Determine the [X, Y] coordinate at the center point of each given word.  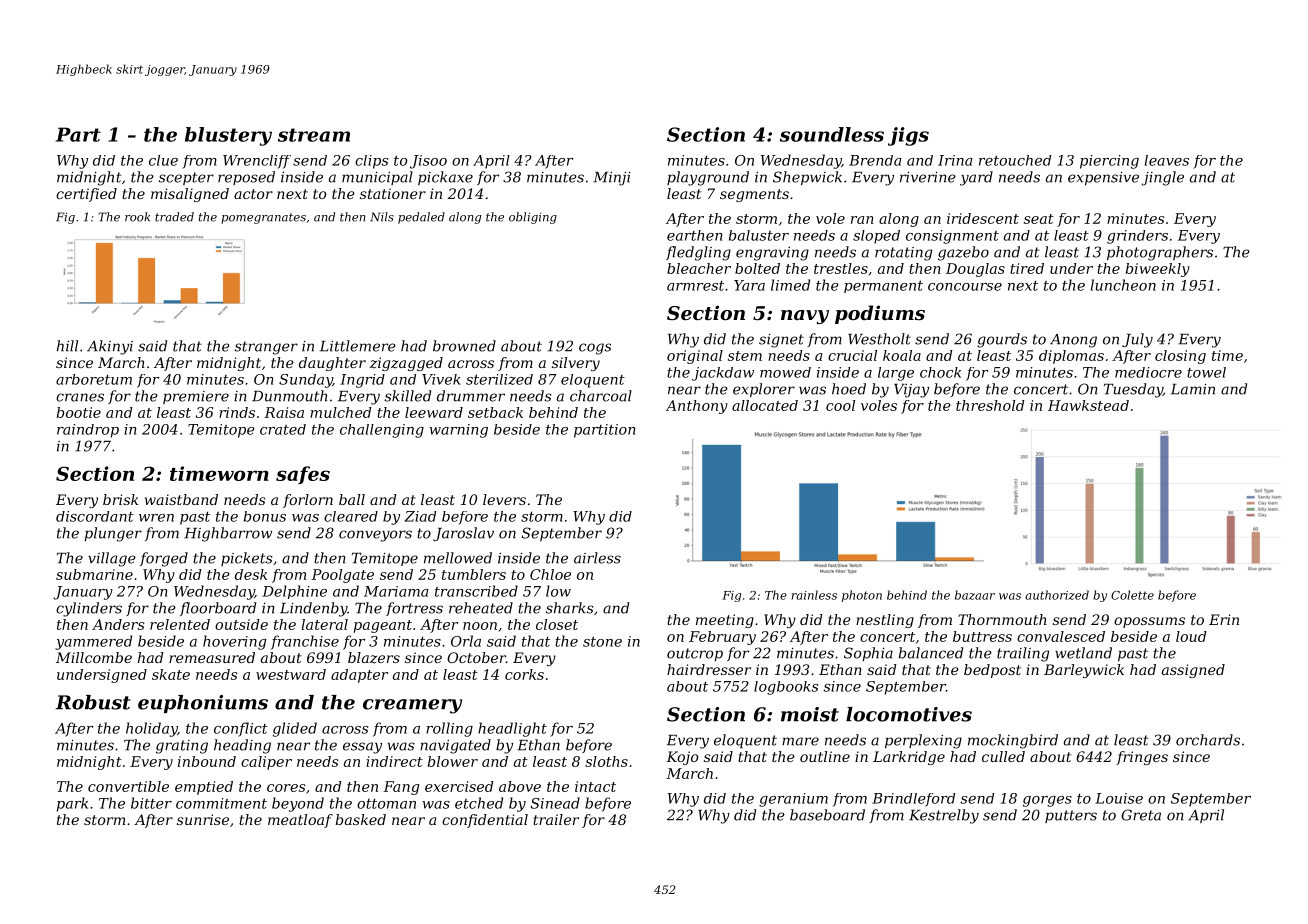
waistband [181, 499]
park [72, 804]
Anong [1073, 341]
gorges [1047, 801]
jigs [908, 136]
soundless [832, 134]
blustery [228, 136]
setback [495, 412]
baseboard [827, 815]
